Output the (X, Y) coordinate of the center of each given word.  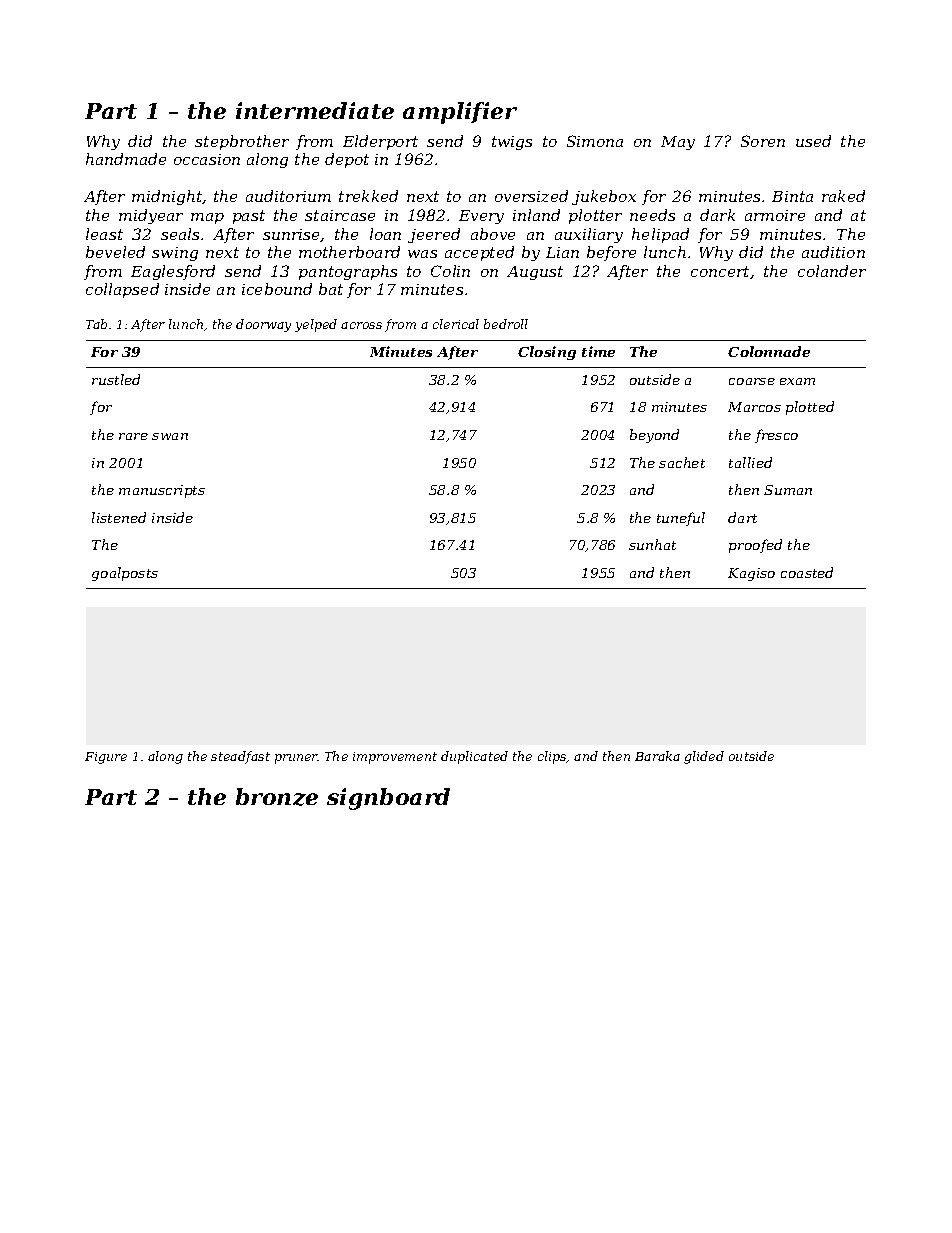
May (678, 143)
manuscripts (162, 491)
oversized (531, 196)
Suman (788, 490)
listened (119, 517)
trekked (368, 196)
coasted (807, 572)
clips (552, 757)
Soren (763, 141)
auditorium (288, 196)
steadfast (240, 757)
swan (170, 436)
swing (175, 254)
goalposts (125, 574)
